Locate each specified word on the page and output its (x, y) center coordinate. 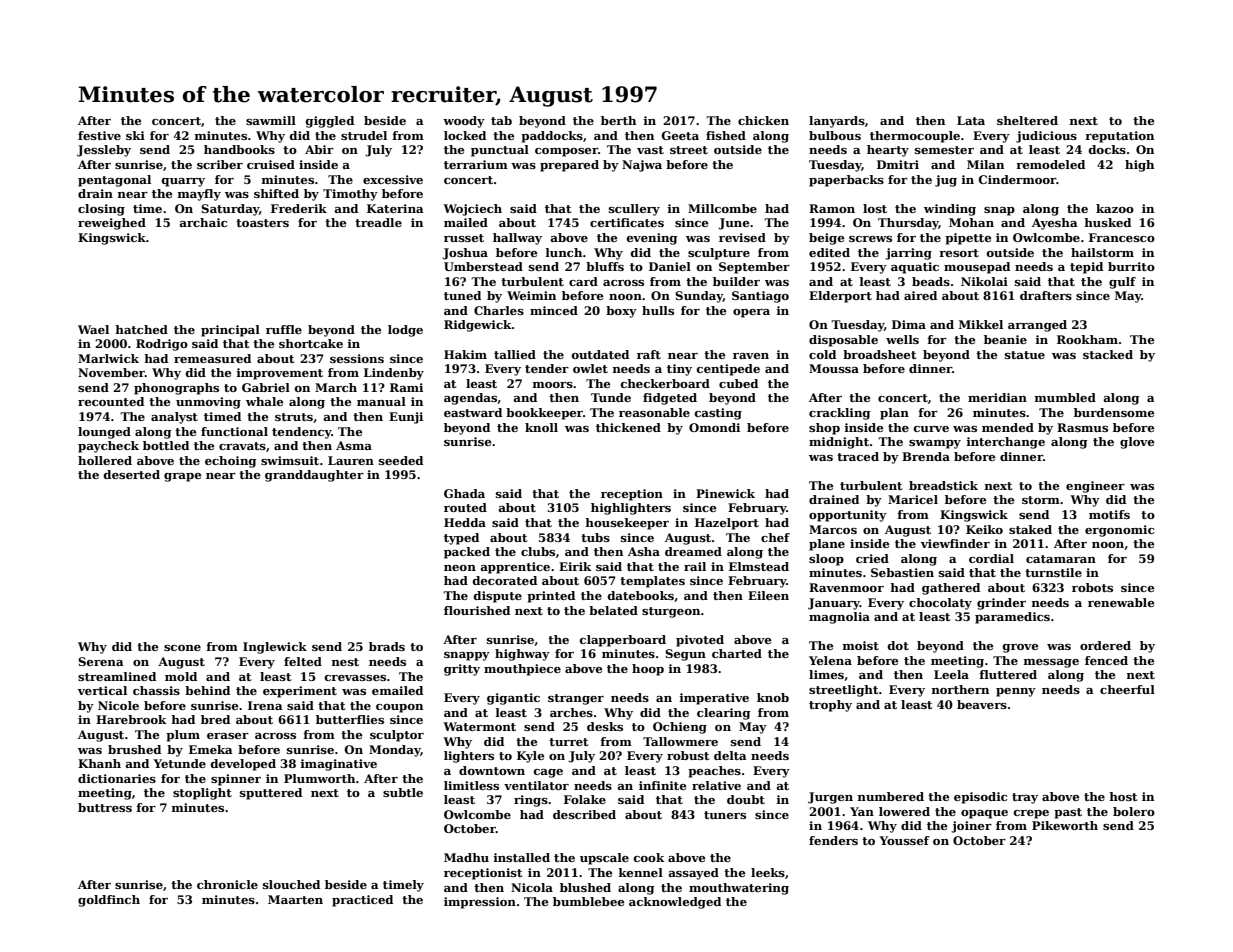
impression (480, 903)
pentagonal (114, 181)
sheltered (1027, 120)
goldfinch (109, 901)
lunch (564, 252)
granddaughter (314, 476)
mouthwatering (739, 889)
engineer (1095, 487)
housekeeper (627, 524)
